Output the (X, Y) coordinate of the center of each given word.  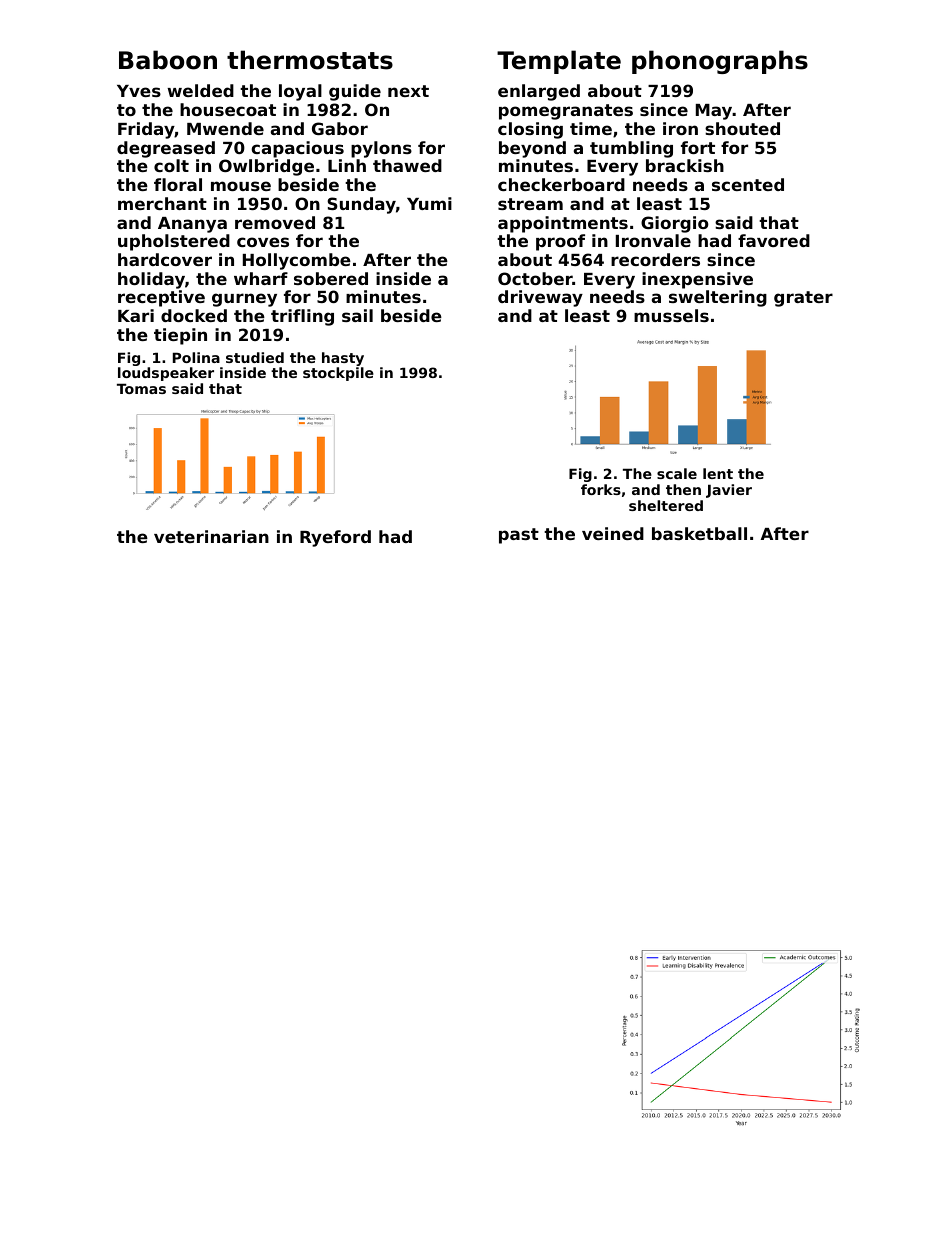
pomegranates (566, 112)
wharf (261, 278)
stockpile (338, 374)
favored (774, 240)
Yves (139, 91)
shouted (742, 128)
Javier (729, 491)
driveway (540, 298)
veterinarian (211, 536)
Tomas (141, 388)
